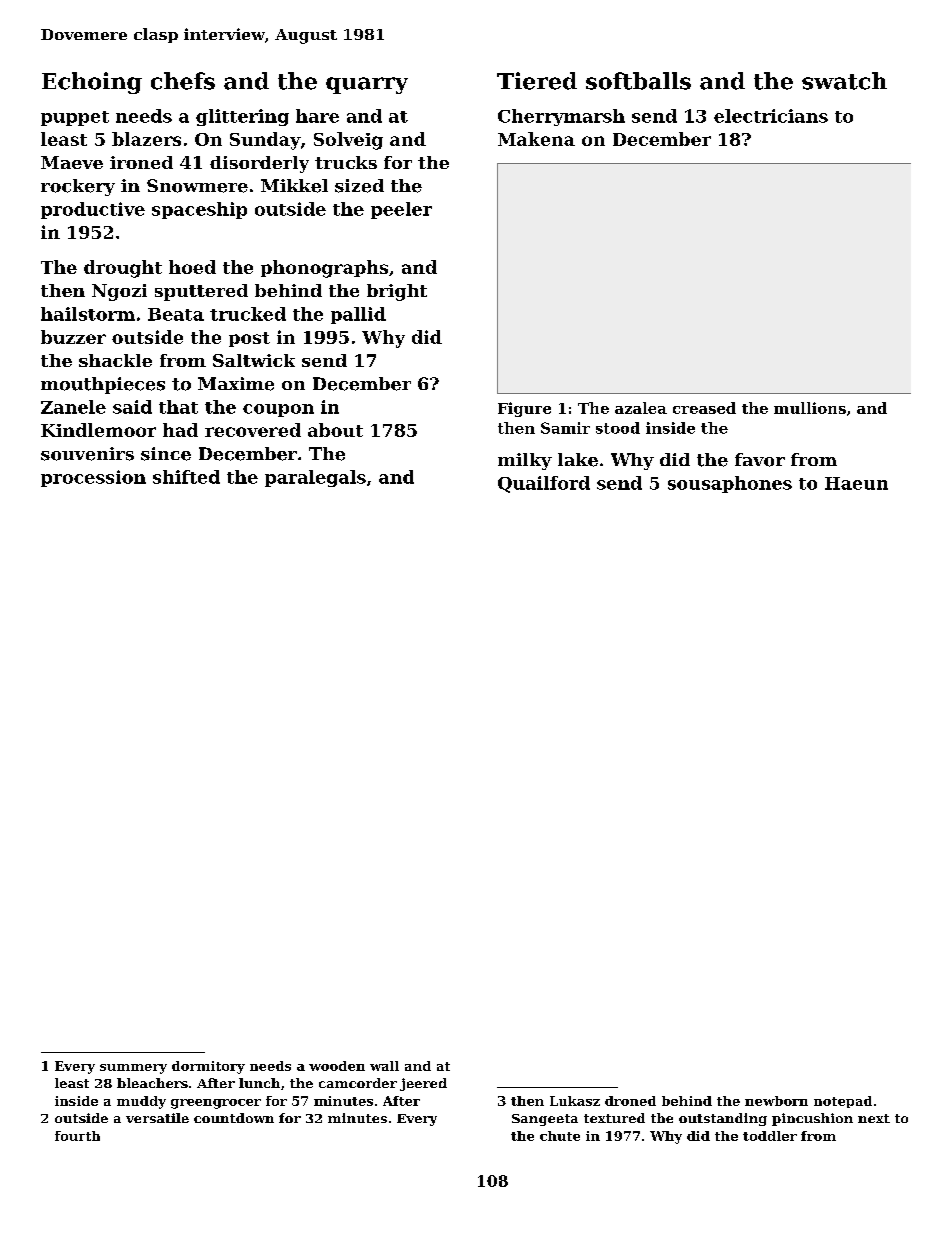 The width and height of the screenshot is (952, 1233). What do you see at coordinates (93, 478) in the screenshot?
I see `procession` at bounding box center [93, 478].
